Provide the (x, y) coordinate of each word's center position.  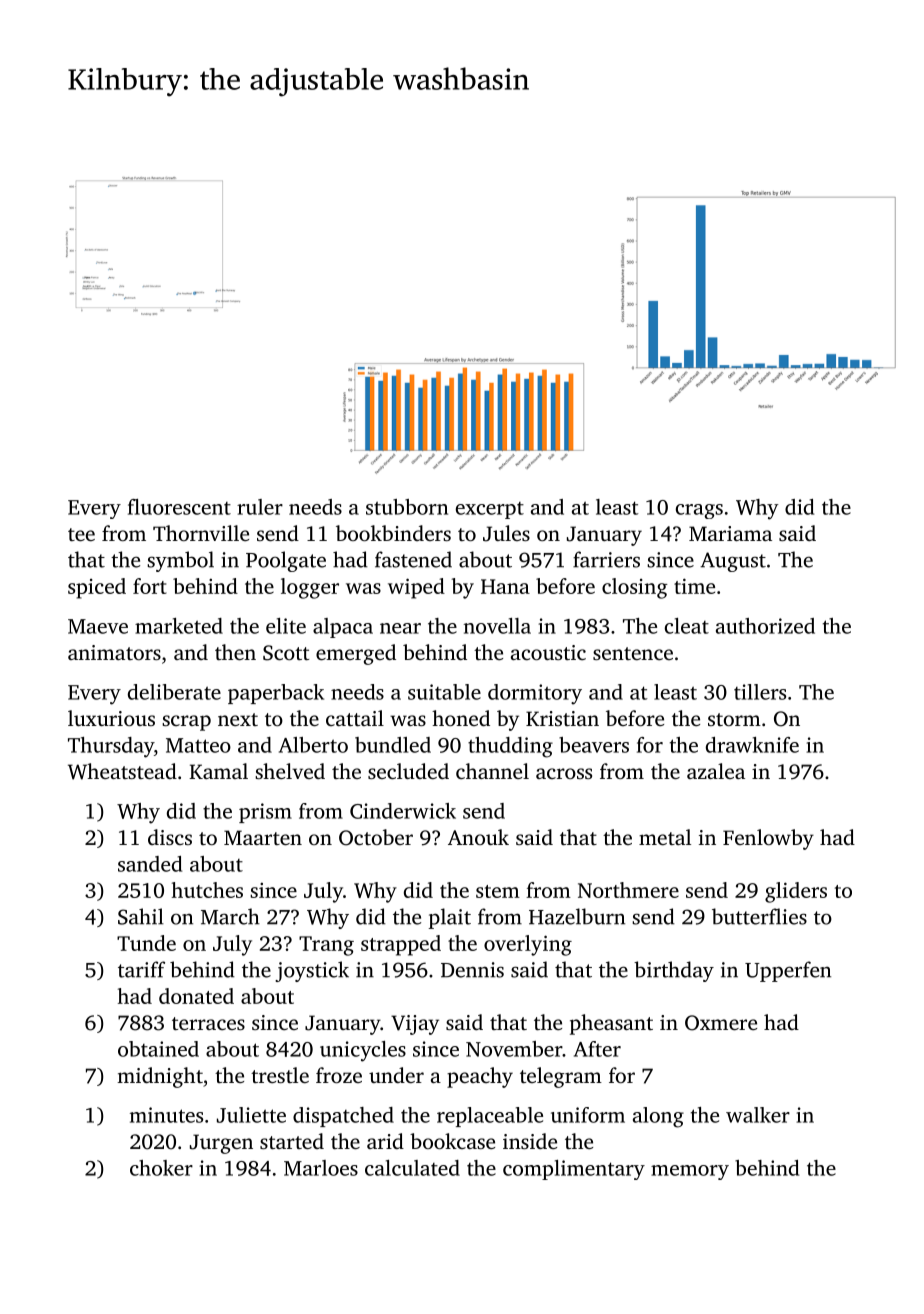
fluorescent (179, 507)
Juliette (251, 1115)
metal (665, 837)
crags (699, 511)
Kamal (218, 771)
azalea (716, 771)
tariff (141, 969)
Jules (506, 533)
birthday (674, 971)
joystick (312, 971)
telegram (561, 1077)
